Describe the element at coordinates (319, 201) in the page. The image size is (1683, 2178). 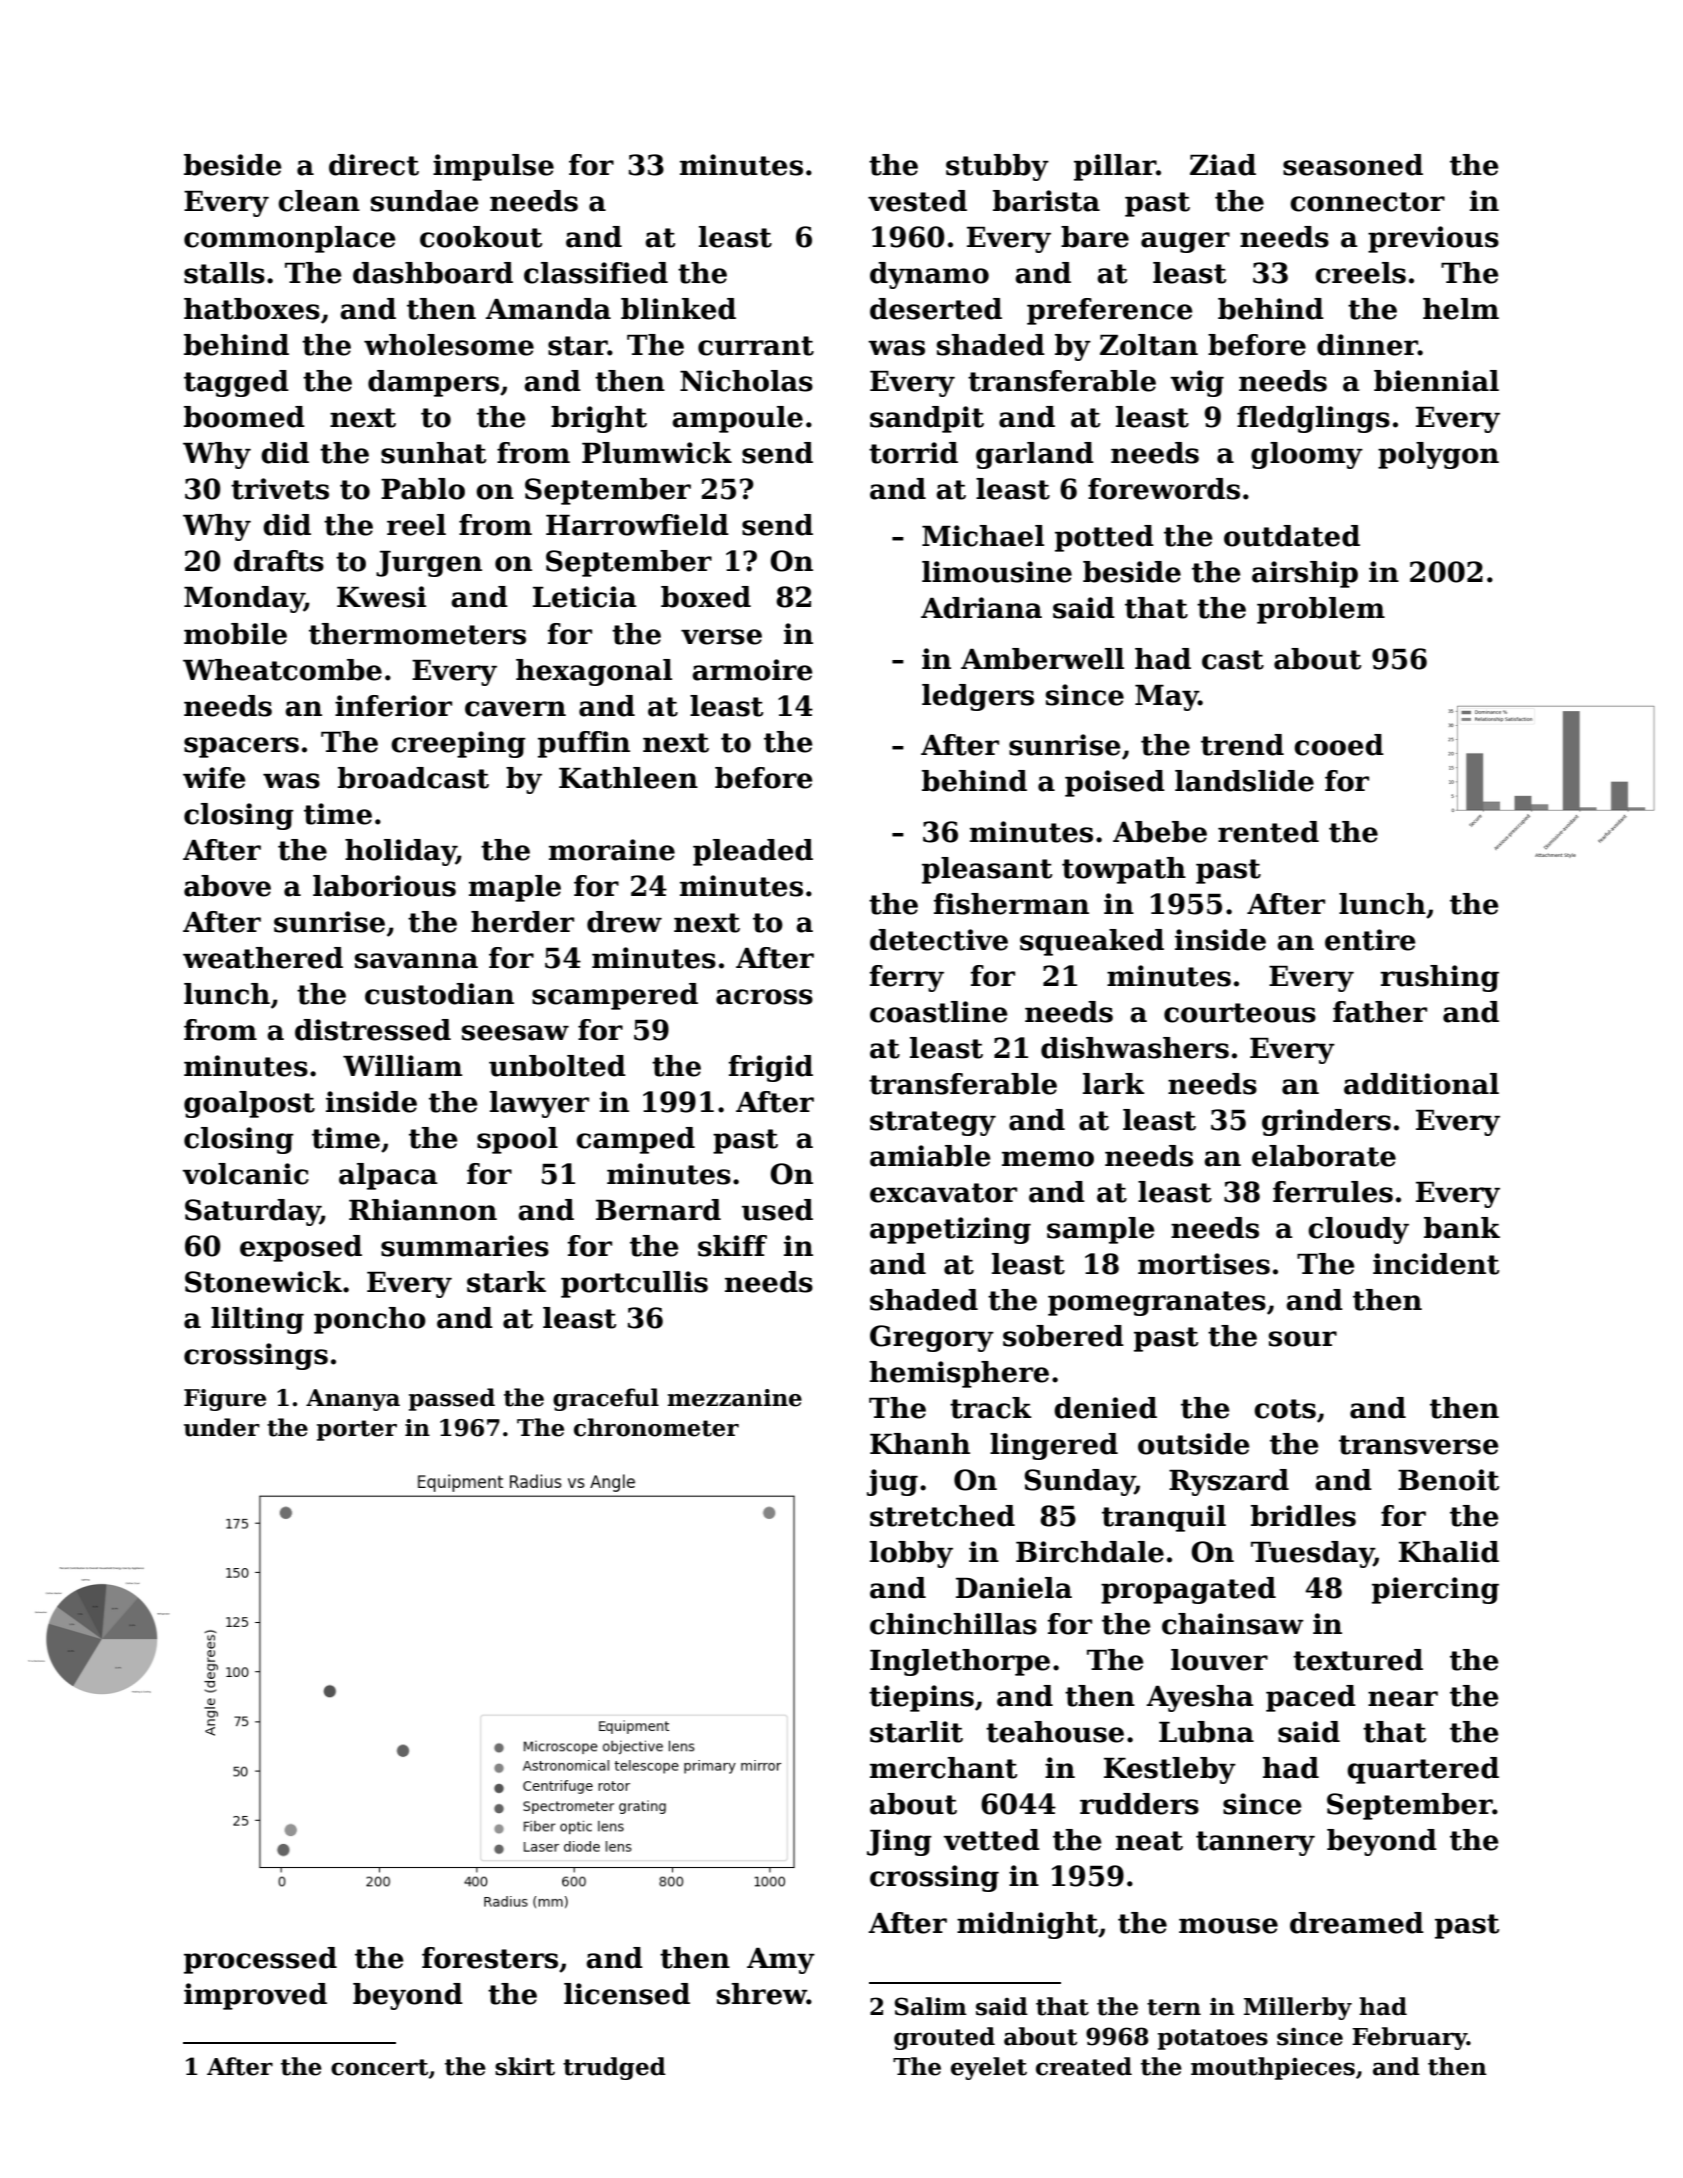
I see `clean` at that location.
